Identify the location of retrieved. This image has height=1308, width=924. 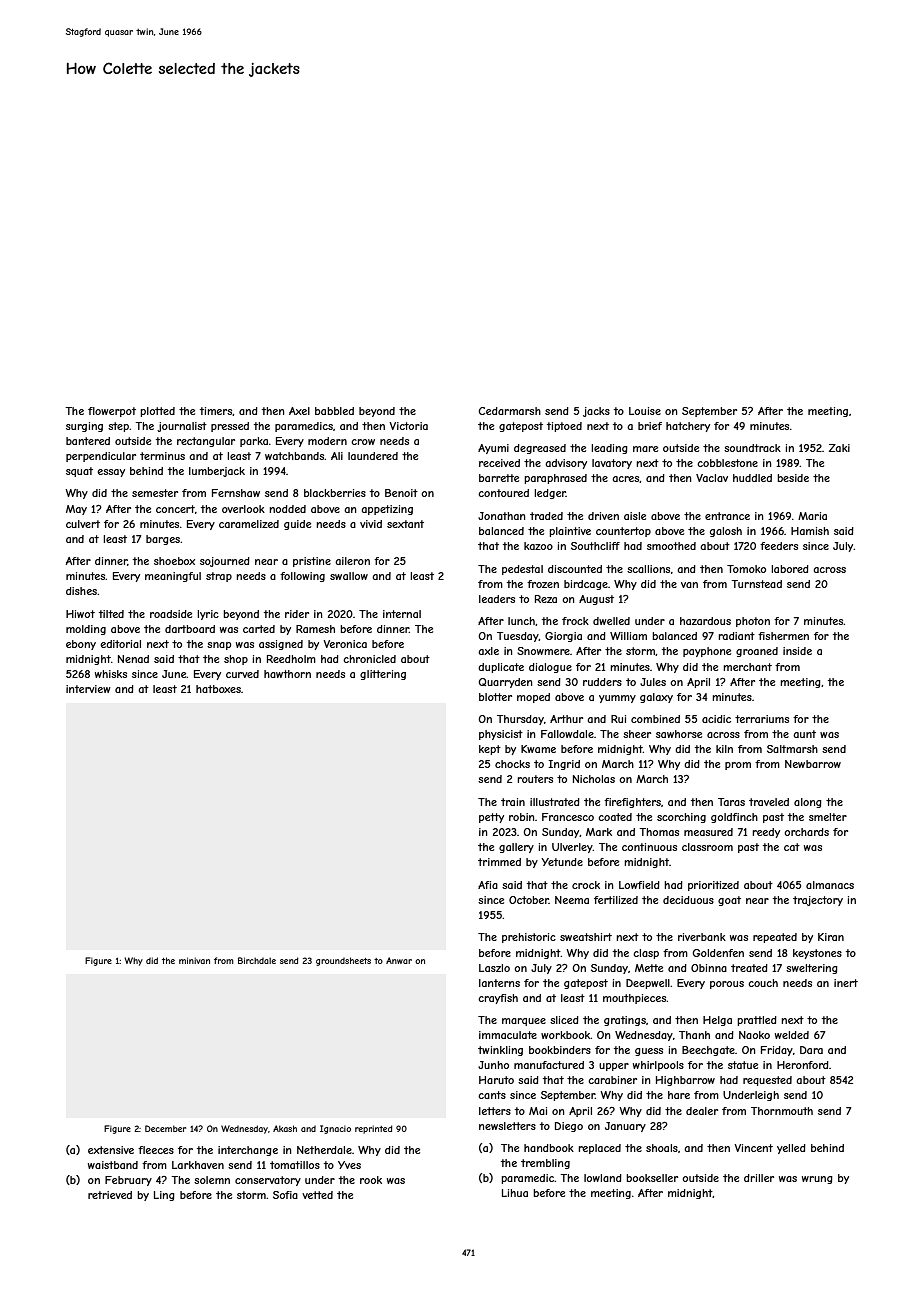
(110, 1195).
